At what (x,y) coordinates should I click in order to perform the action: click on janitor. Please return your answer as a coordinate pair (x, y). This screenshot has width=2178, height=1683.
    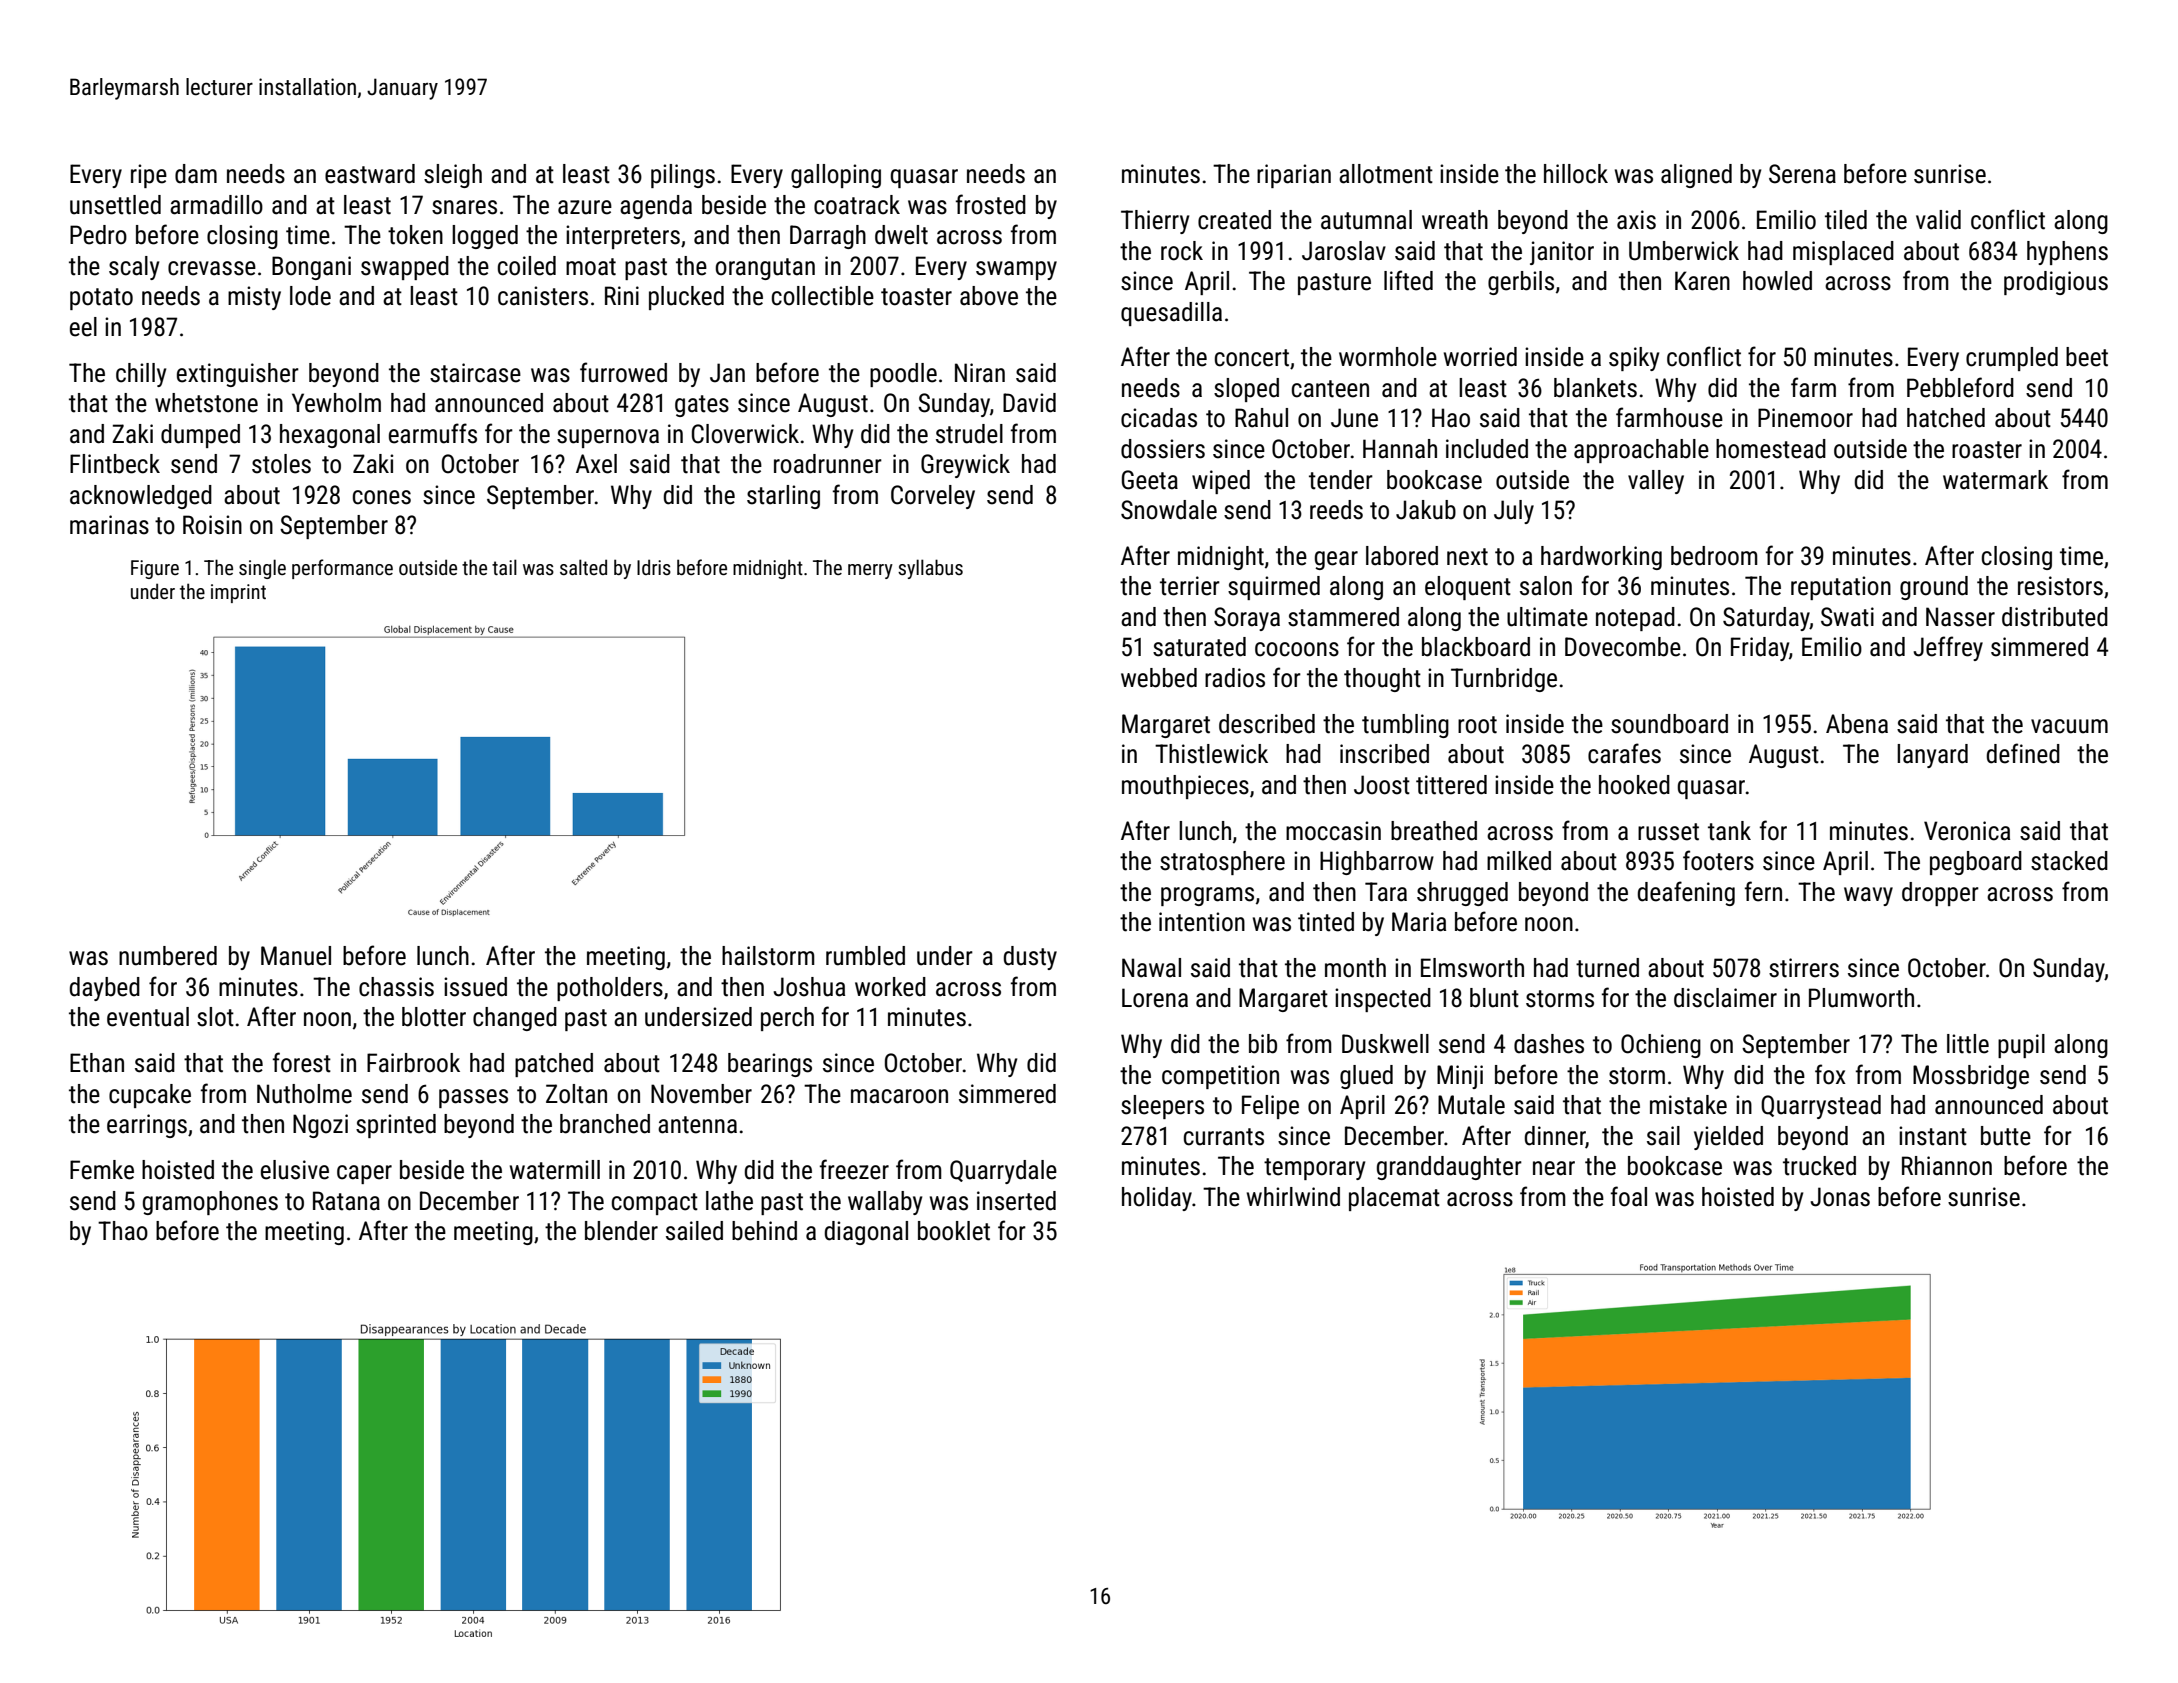
    Looking at the image, I should click on (1562, 253).
